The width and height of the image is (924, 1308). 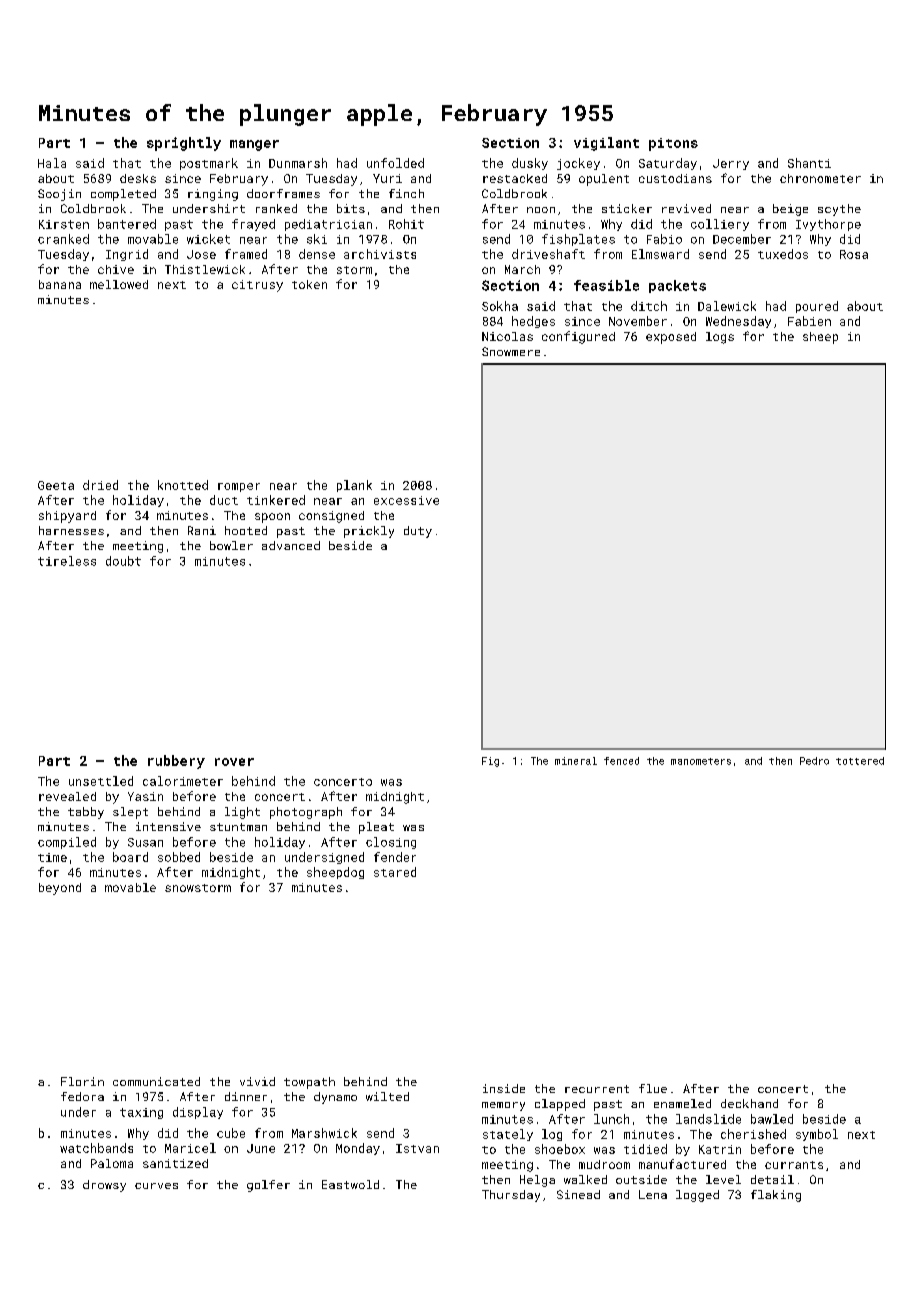 What do you see at coordinates (179, 857) in the image?
I see `sobbed` at bounding box center [179, 857].
